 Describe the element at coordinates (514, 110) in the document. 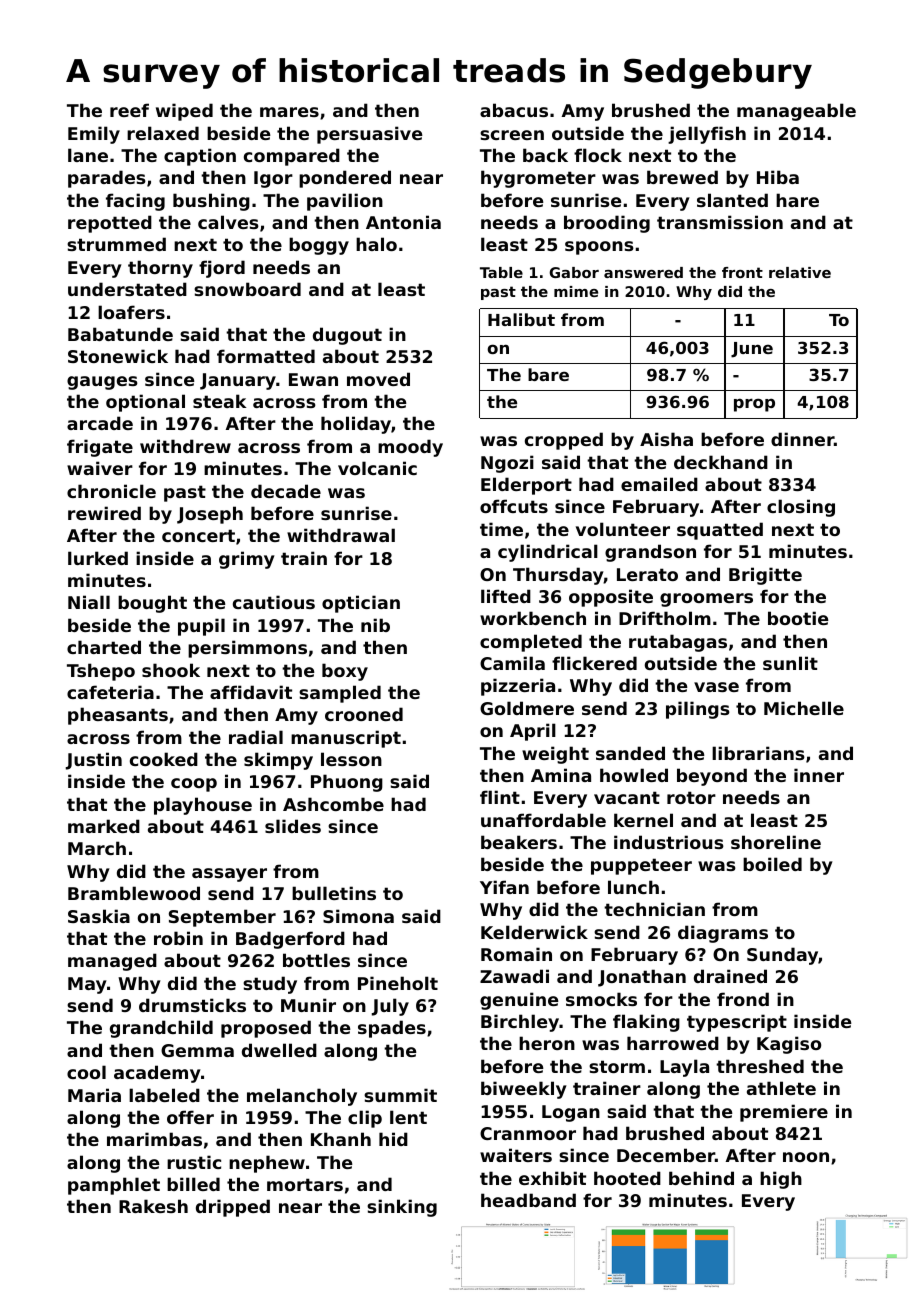

I see `abacus` at that location.
